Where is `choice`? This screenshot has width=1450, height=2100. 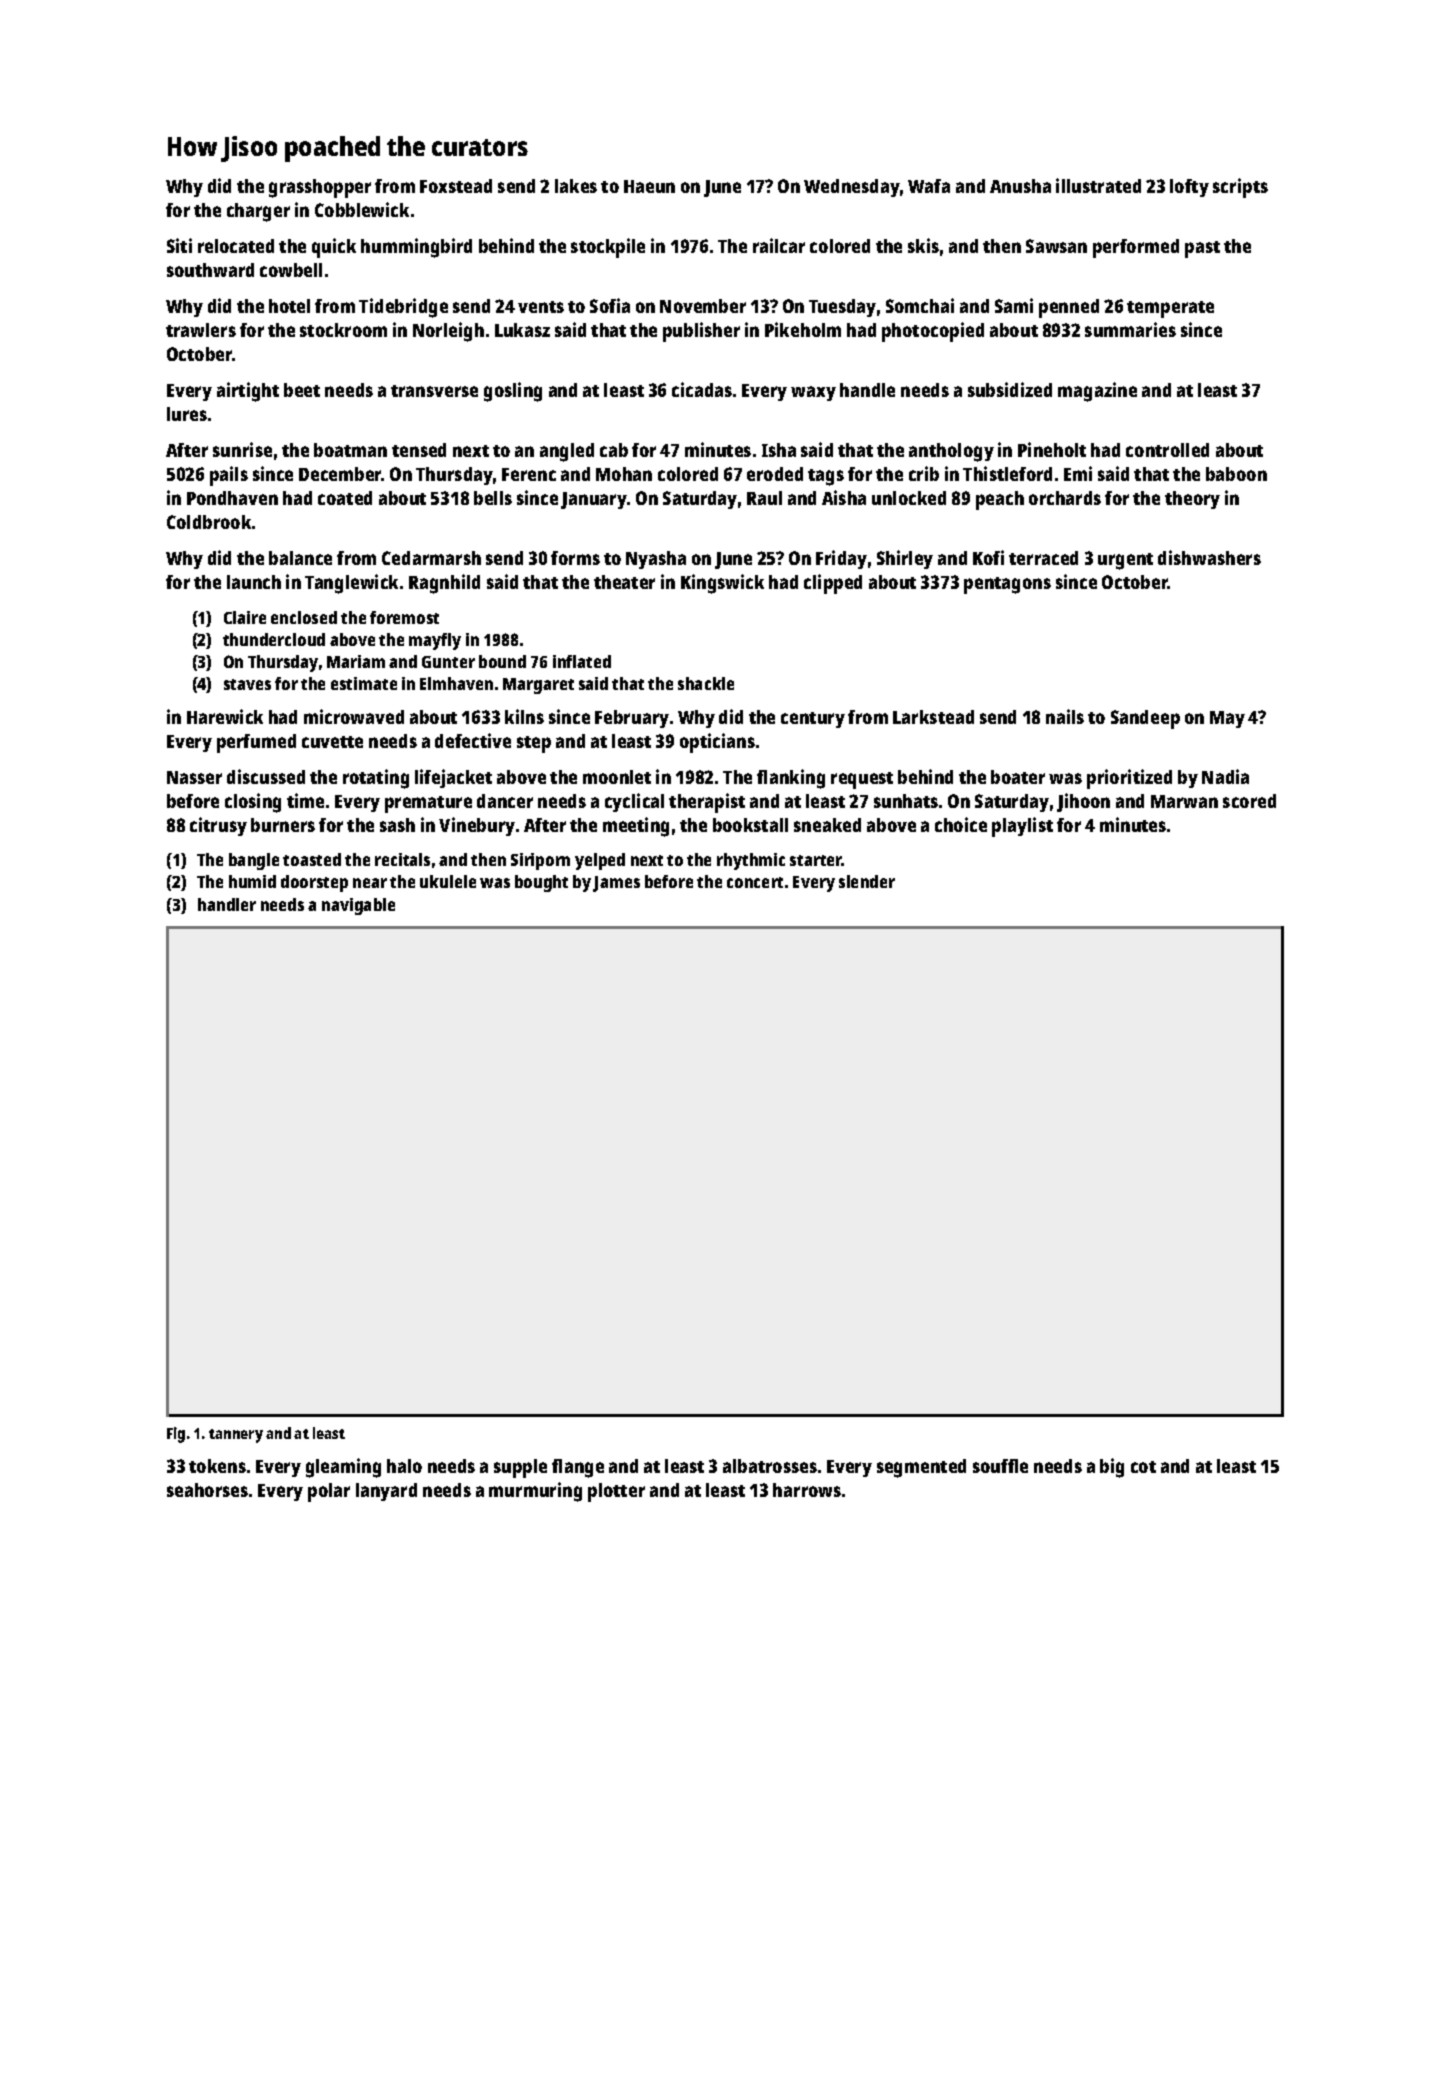
choice is located at coordinates (961, 824).
